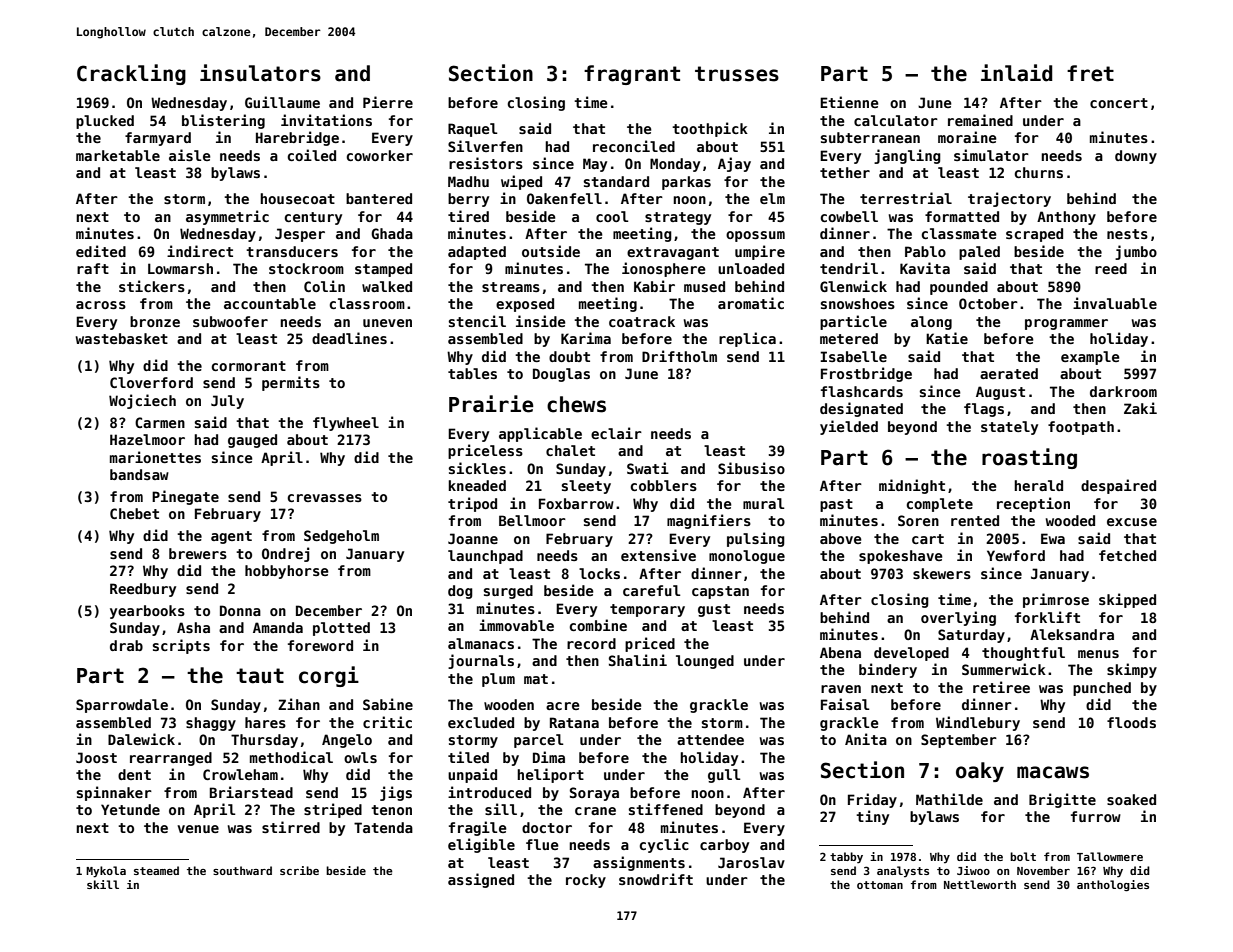  I want to click on darkroom, so click(1123, 391).
